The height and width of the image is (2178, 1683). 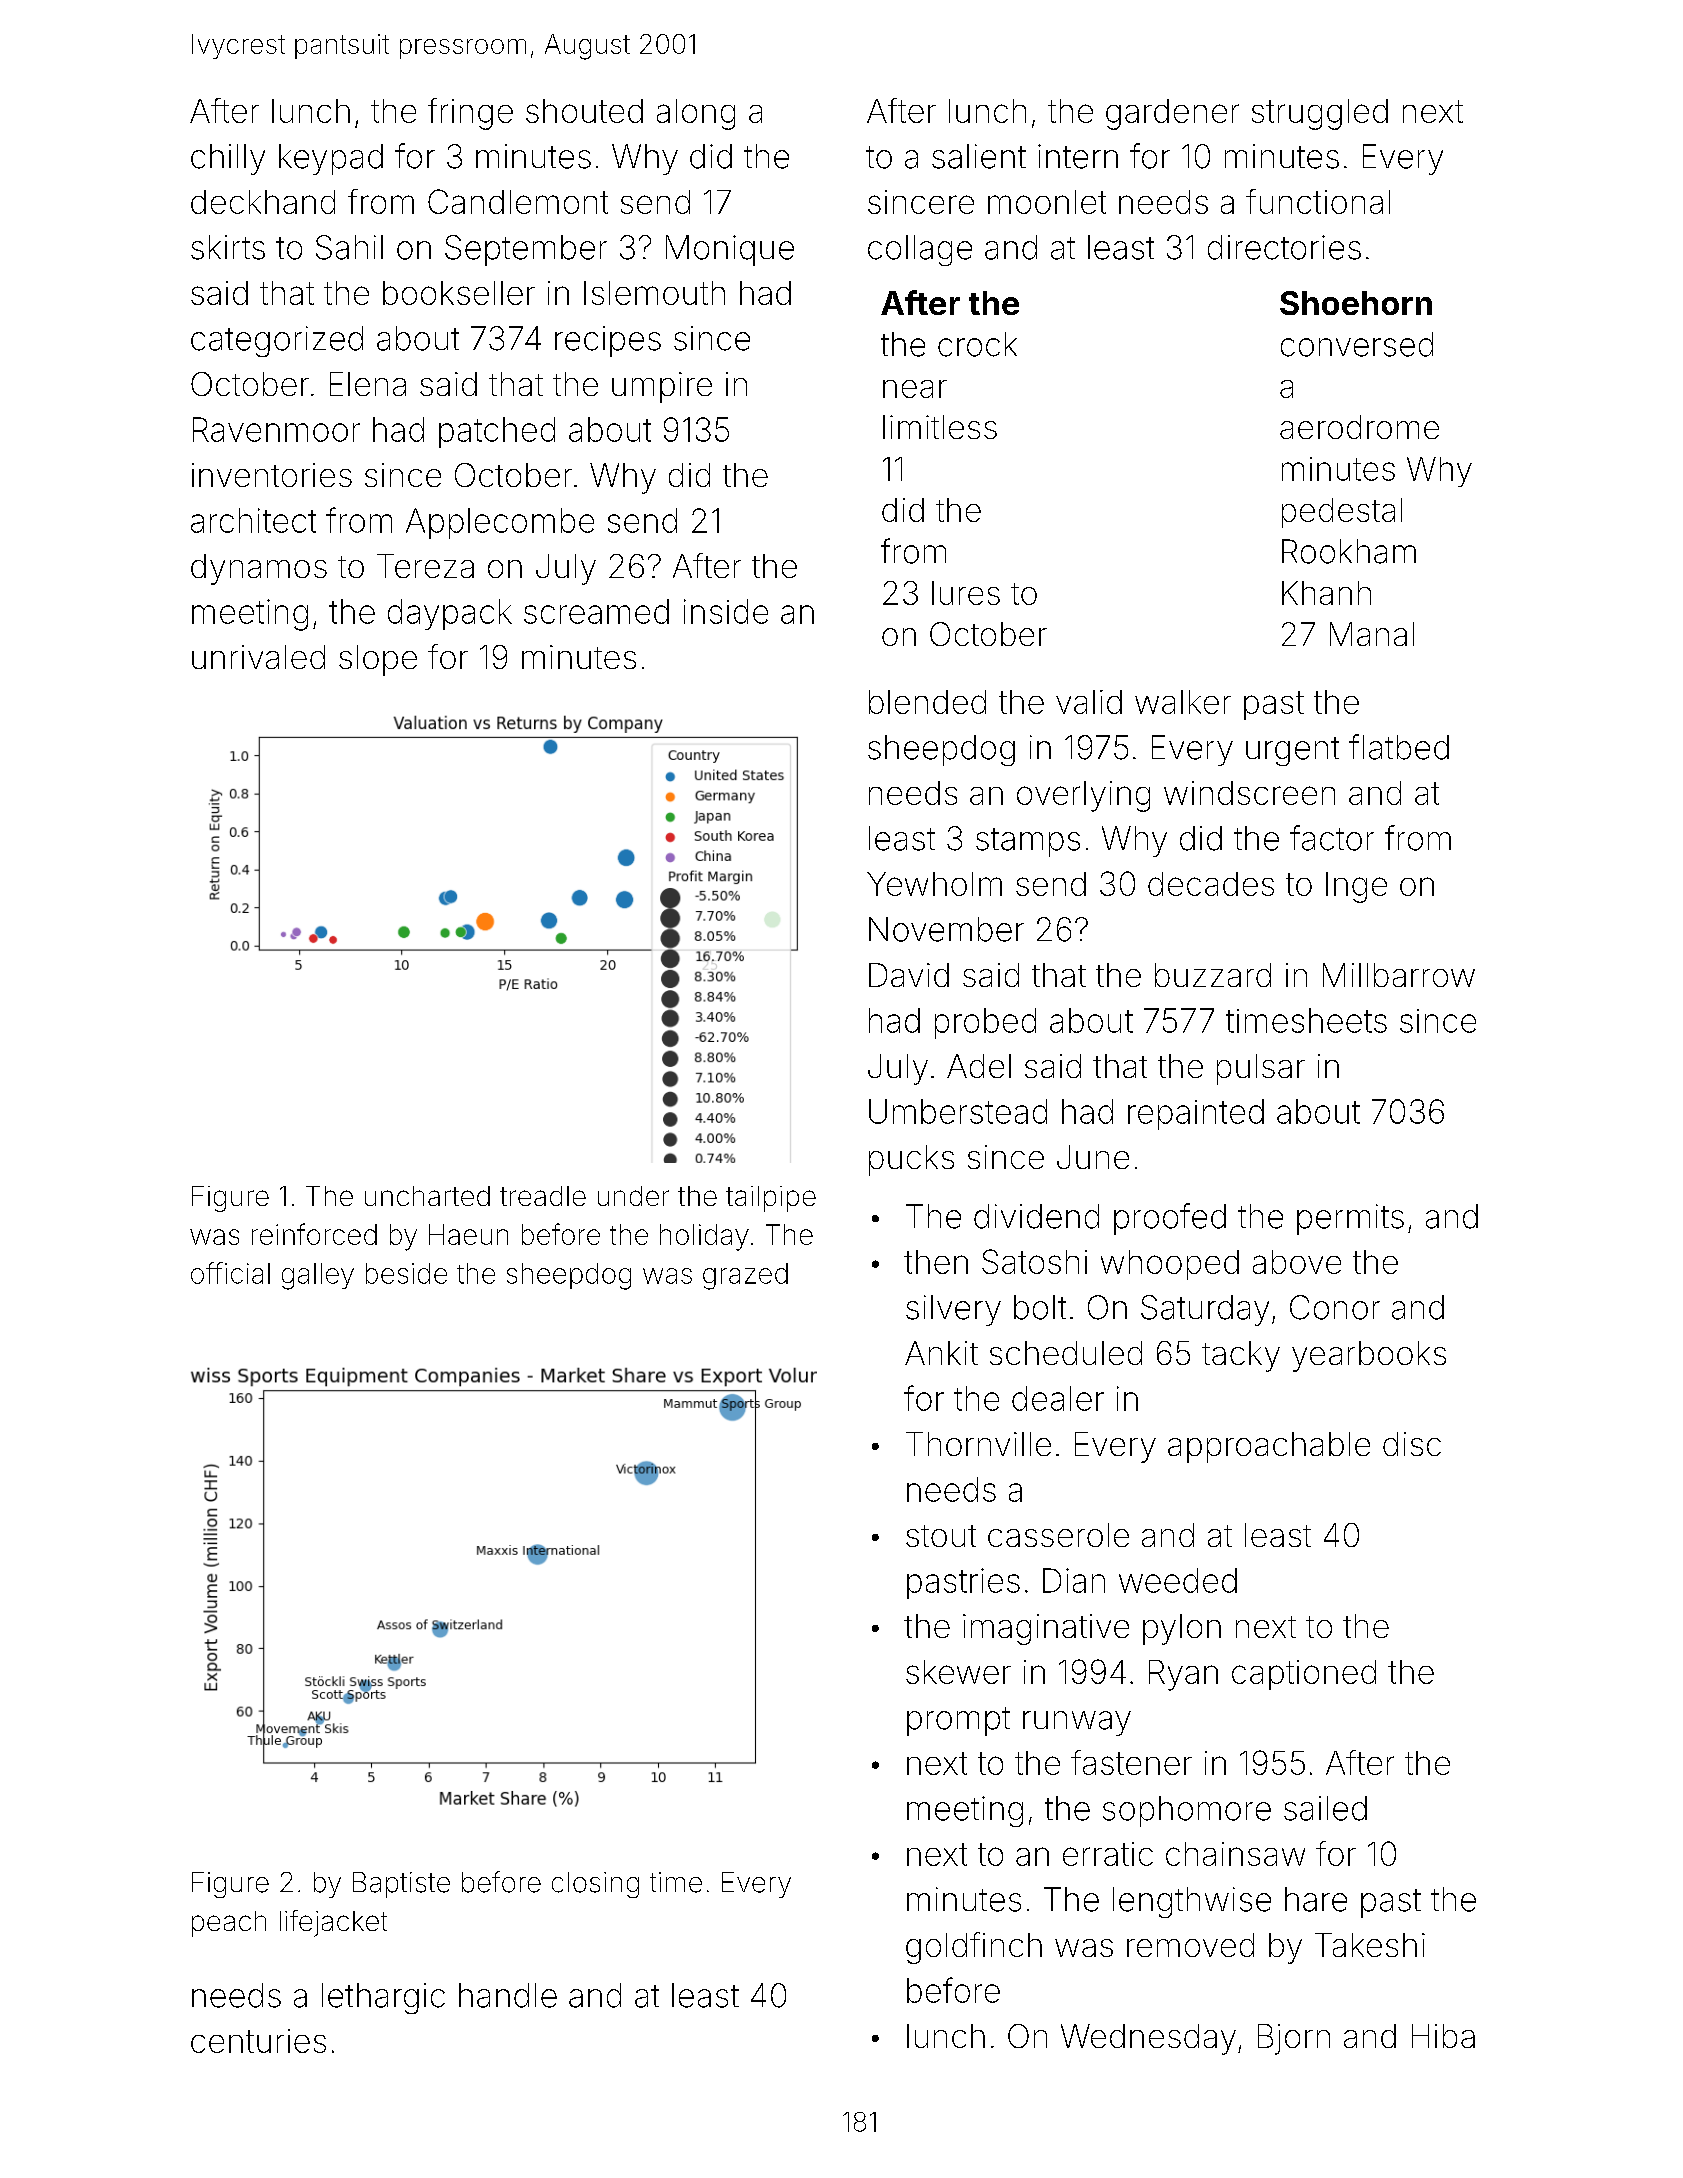 I want to click on keypad, so click(x=331, y=159).
